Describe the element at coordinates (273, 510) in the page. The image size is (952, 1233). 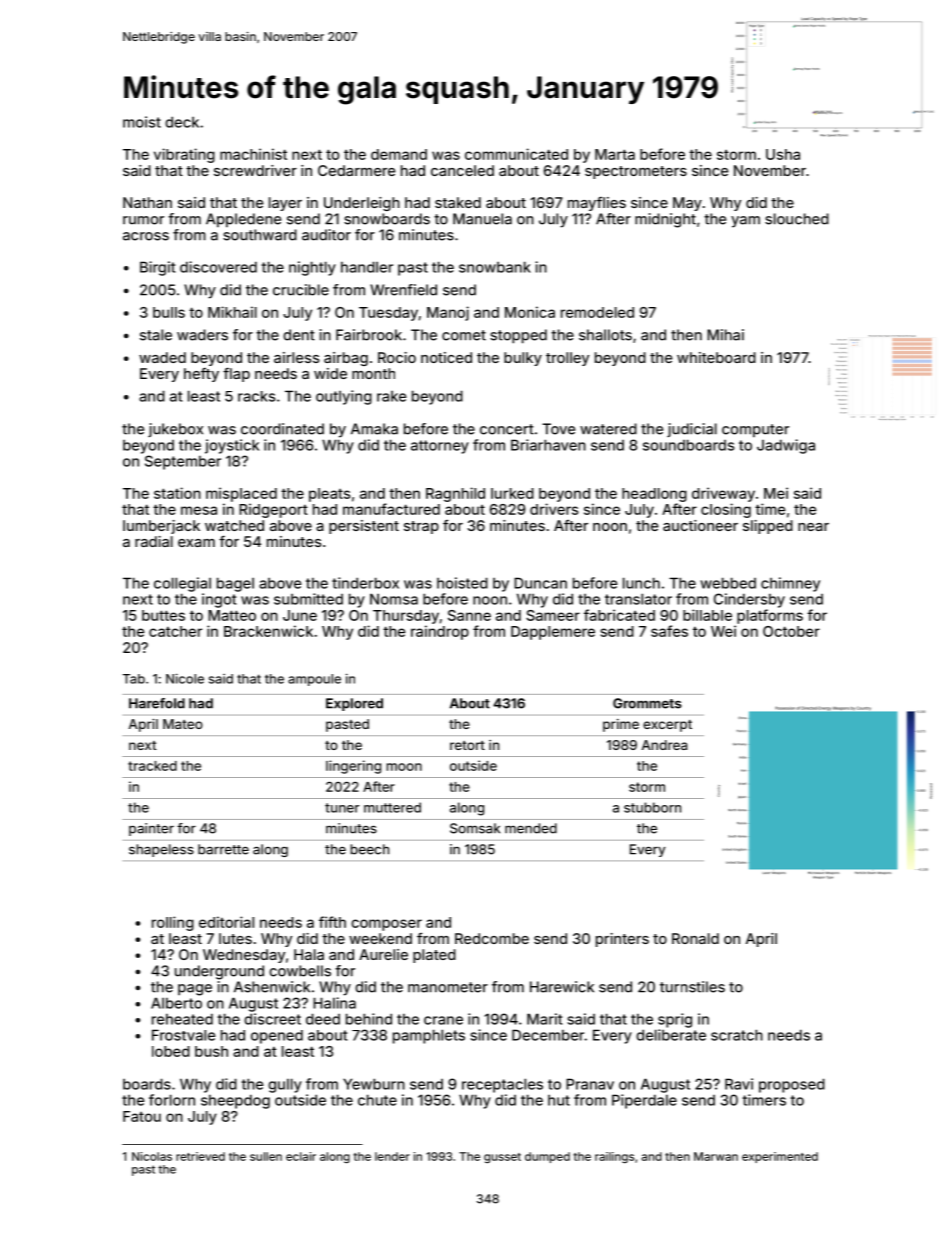
I see `Ridgeport` at that location.
